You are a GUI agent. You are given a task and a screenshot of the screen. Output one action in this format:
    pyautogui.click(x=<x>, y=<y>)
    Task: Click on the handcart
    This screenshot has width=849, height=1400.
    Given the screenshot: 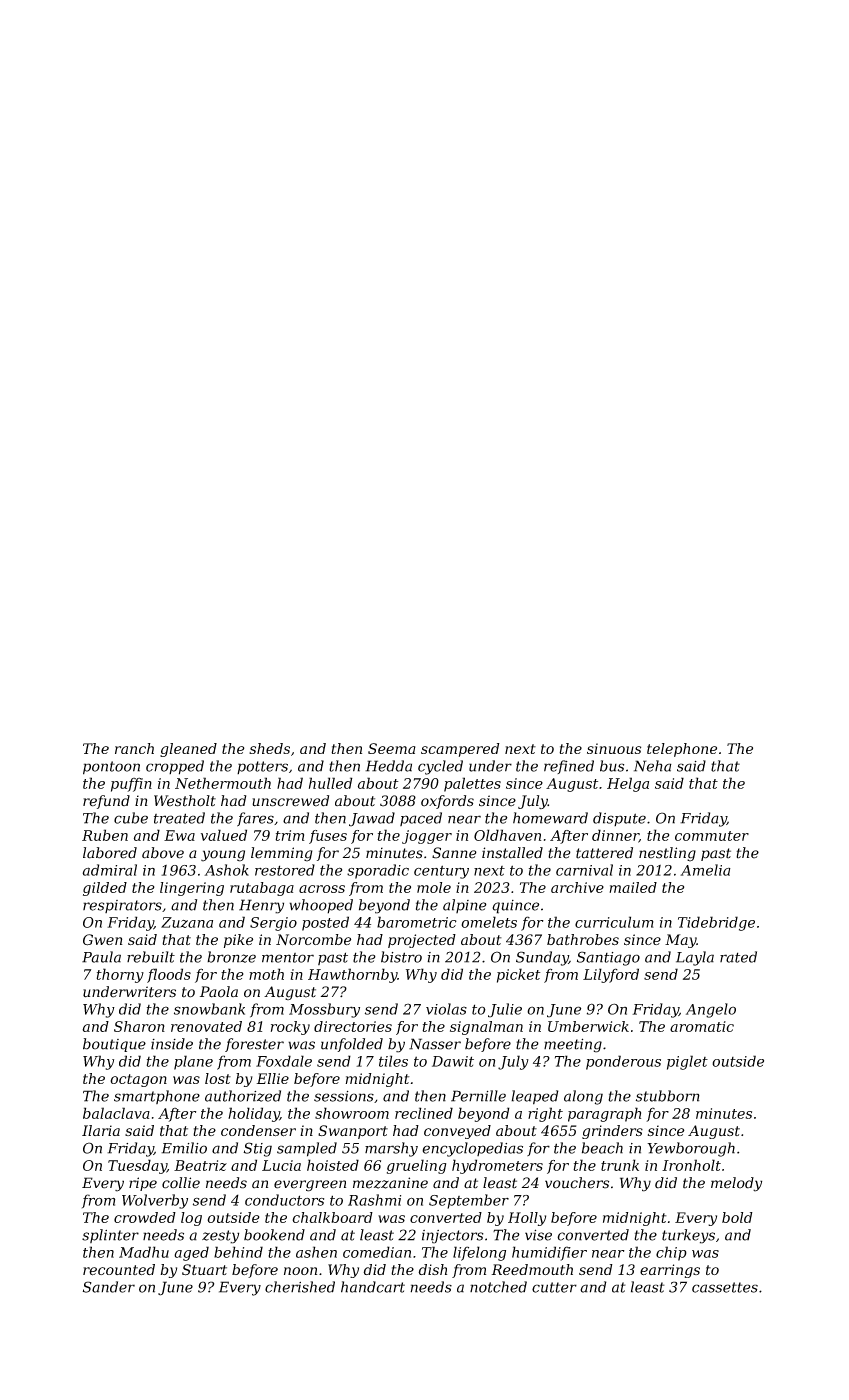 What is the action you would take?
    pyautogui.click(x=373, y=1287)
